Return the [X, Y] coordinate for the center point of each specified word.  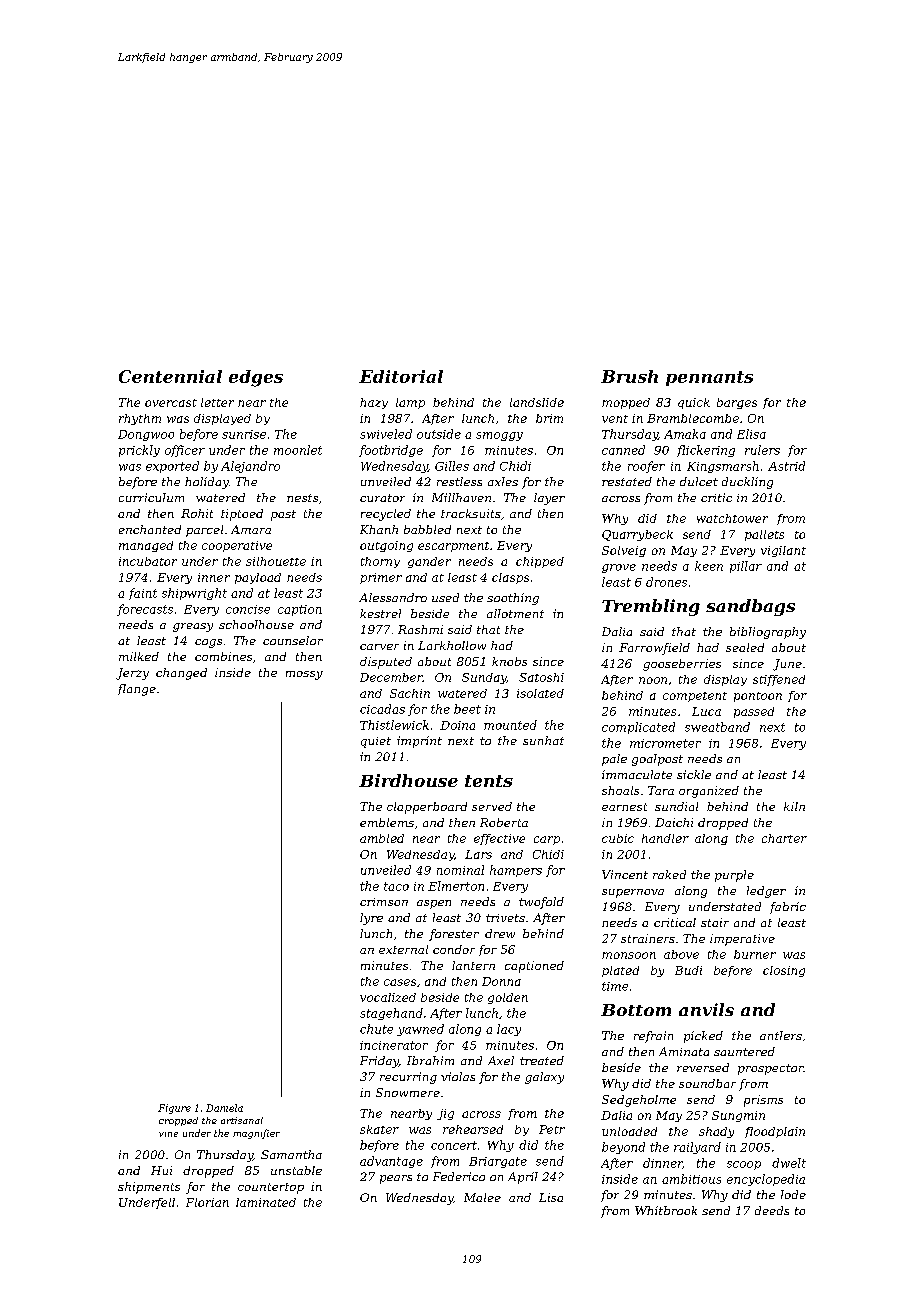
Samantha [291, 1154]
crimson [384, 902]
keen [709, 566]
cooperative [237, 546]
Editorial [401, 376]
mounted [510, 725]
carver [379, 647]
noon [653, 680]
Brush [629, 376]
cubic [618, 838]
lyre [371, 919]
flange [137, 690]
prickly [139, 451]
